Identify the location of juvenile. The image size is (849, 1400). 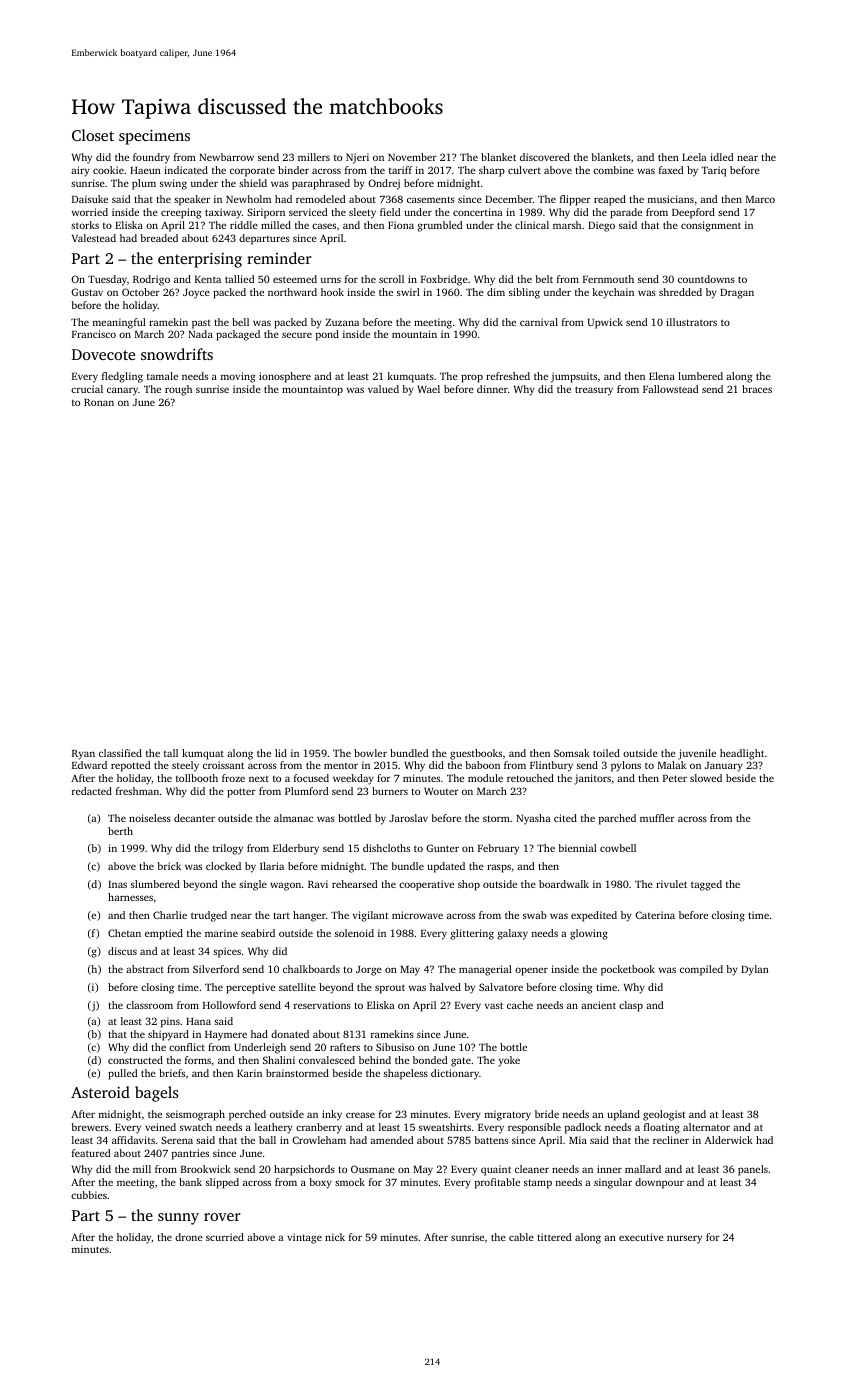
(697, 754).
